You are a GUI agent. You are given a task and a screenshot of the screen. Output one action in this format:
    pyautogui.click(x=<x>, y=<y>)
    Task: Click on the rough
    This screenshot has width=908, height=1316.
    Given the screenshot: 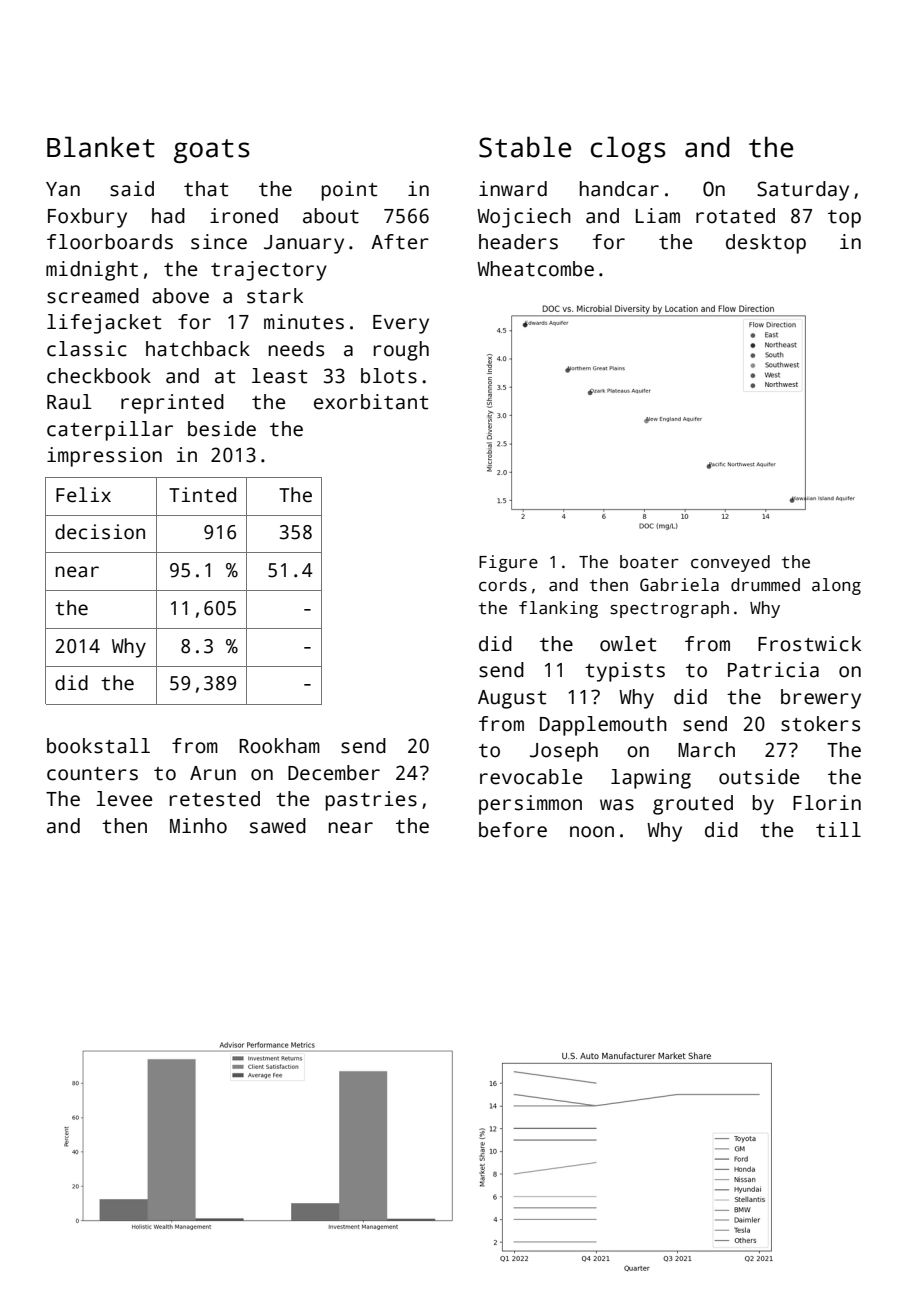 What is the action you would take?
    pyautogui.click(x=401, y=351)
